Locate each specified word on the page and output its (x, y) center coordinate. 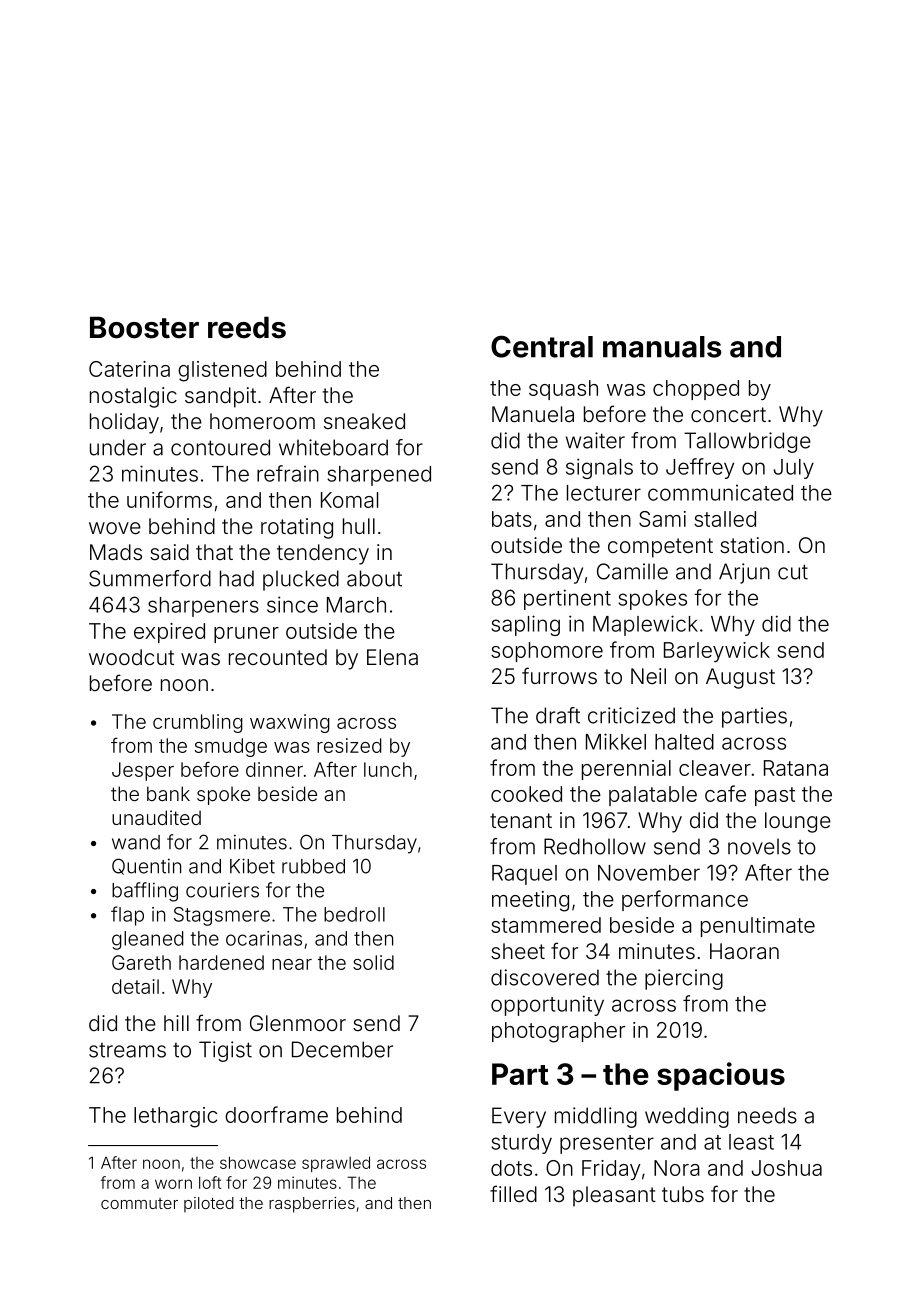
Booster (144, 327)
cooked (526, 794)
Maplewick (645, 625)
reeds (247, 327)
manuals (662, 347)
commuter (139, 1203)
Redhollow (595, 846)
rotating (297, 528)
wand (136, 842)
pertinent (567, 599)
